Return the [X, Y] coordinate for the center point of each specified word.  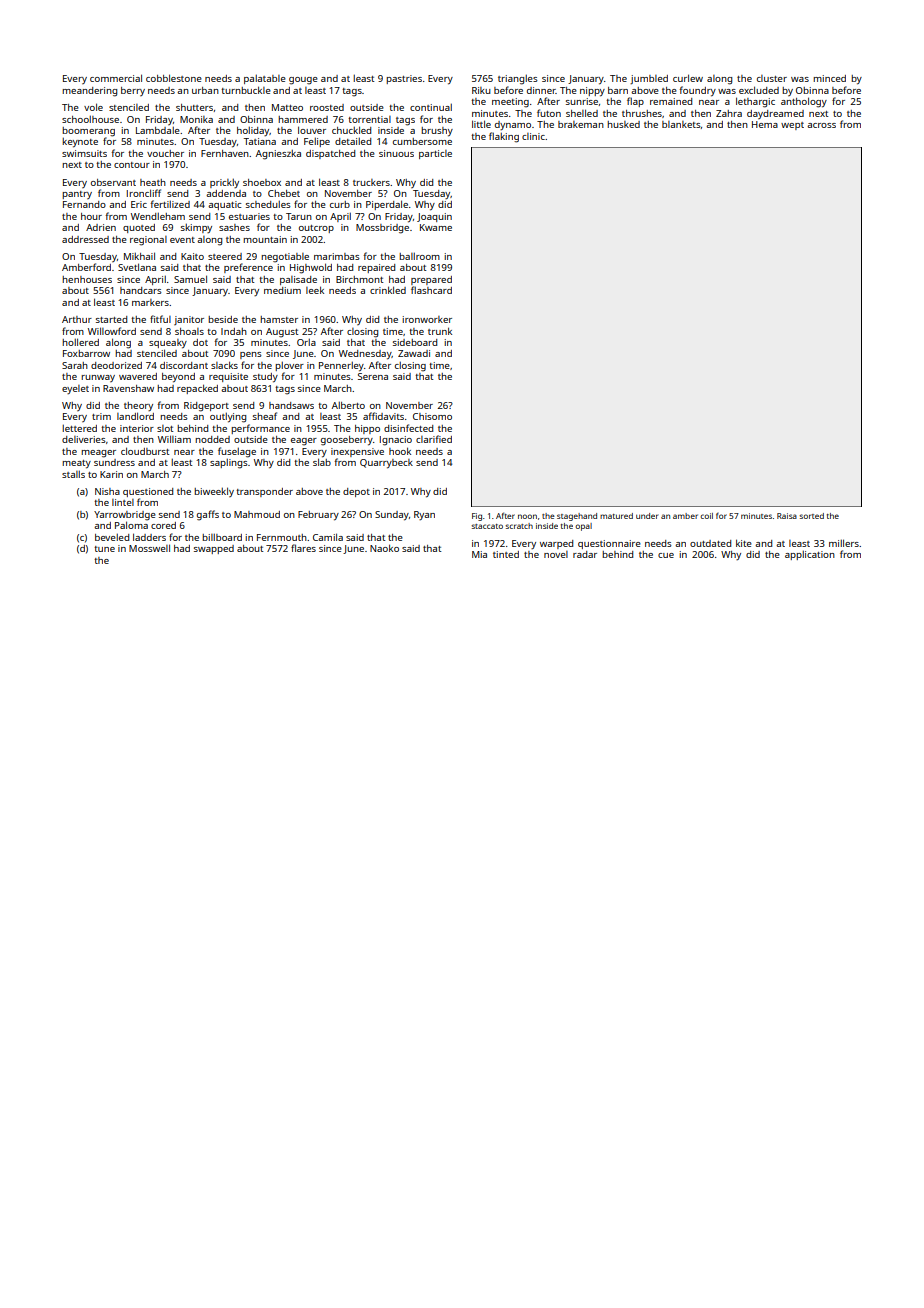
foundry [697, 91]
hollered [80, 342]
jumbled [649, 79]
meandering [89, 92]
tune [104, 549]
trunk [440, 331]
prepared [431, 280]
